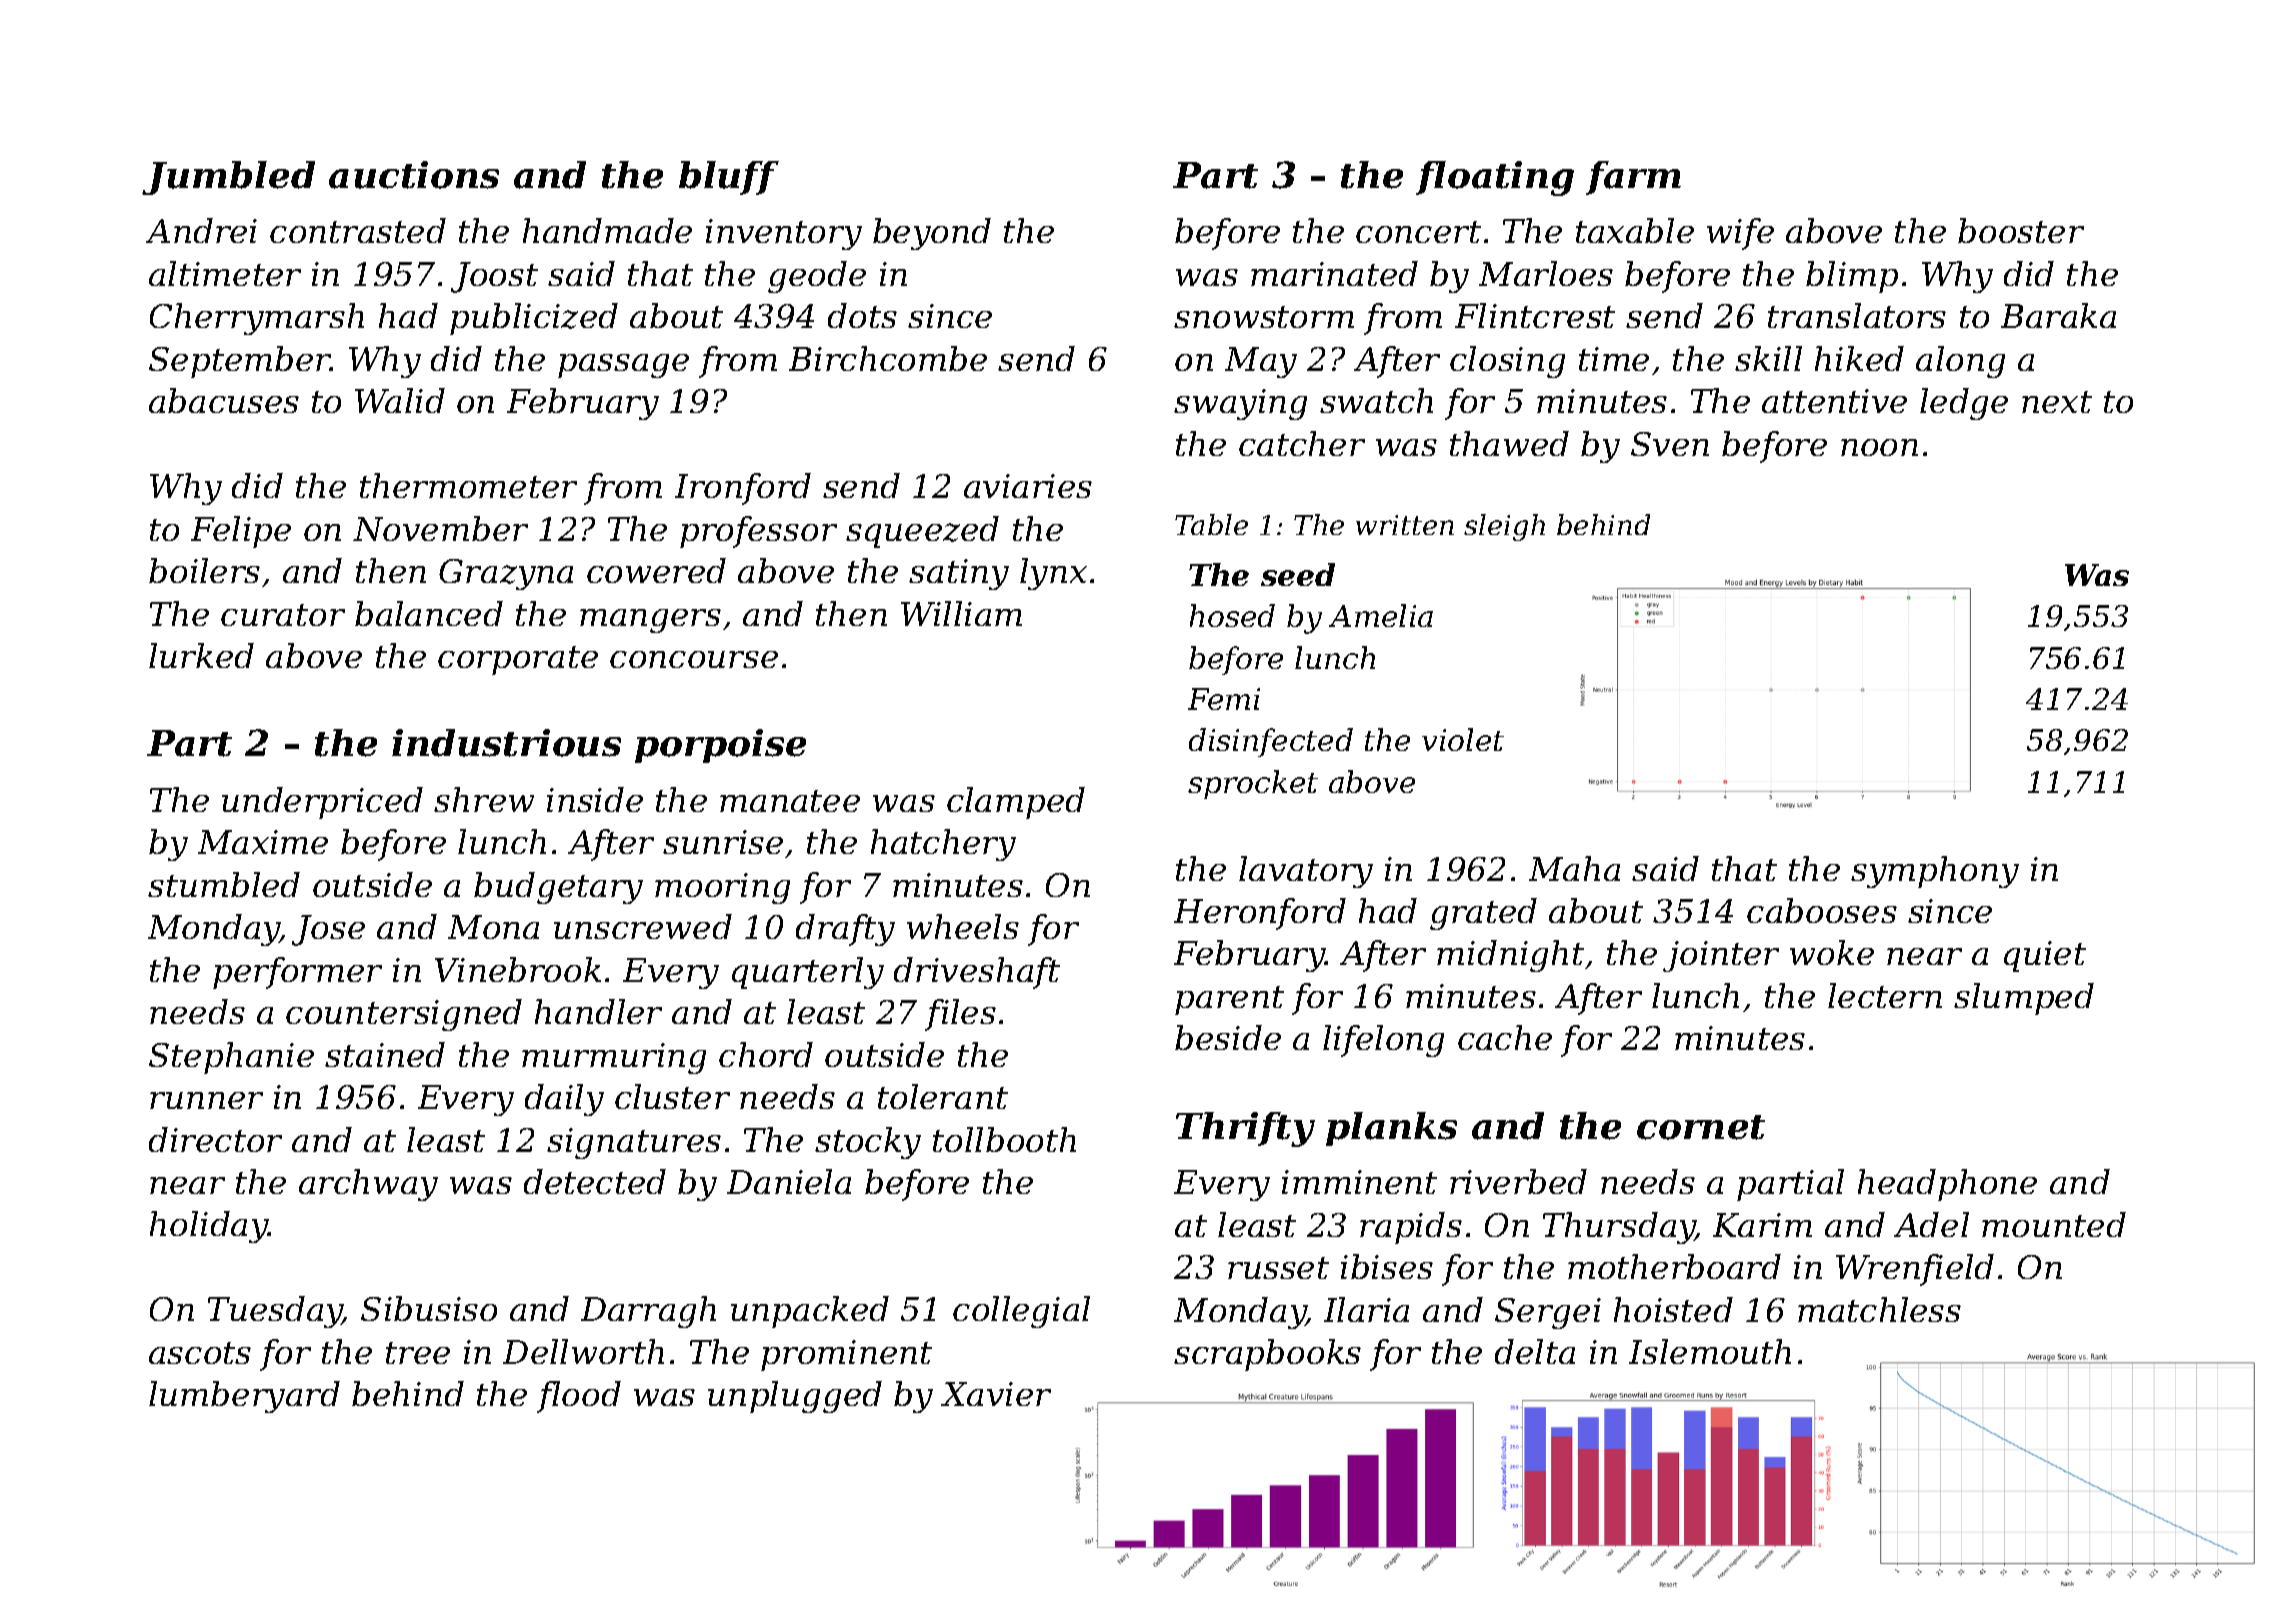 The image size is (2292, 1620). Describe the element at coordinates (1633, 178) in the image. I see `farm` at that location.
